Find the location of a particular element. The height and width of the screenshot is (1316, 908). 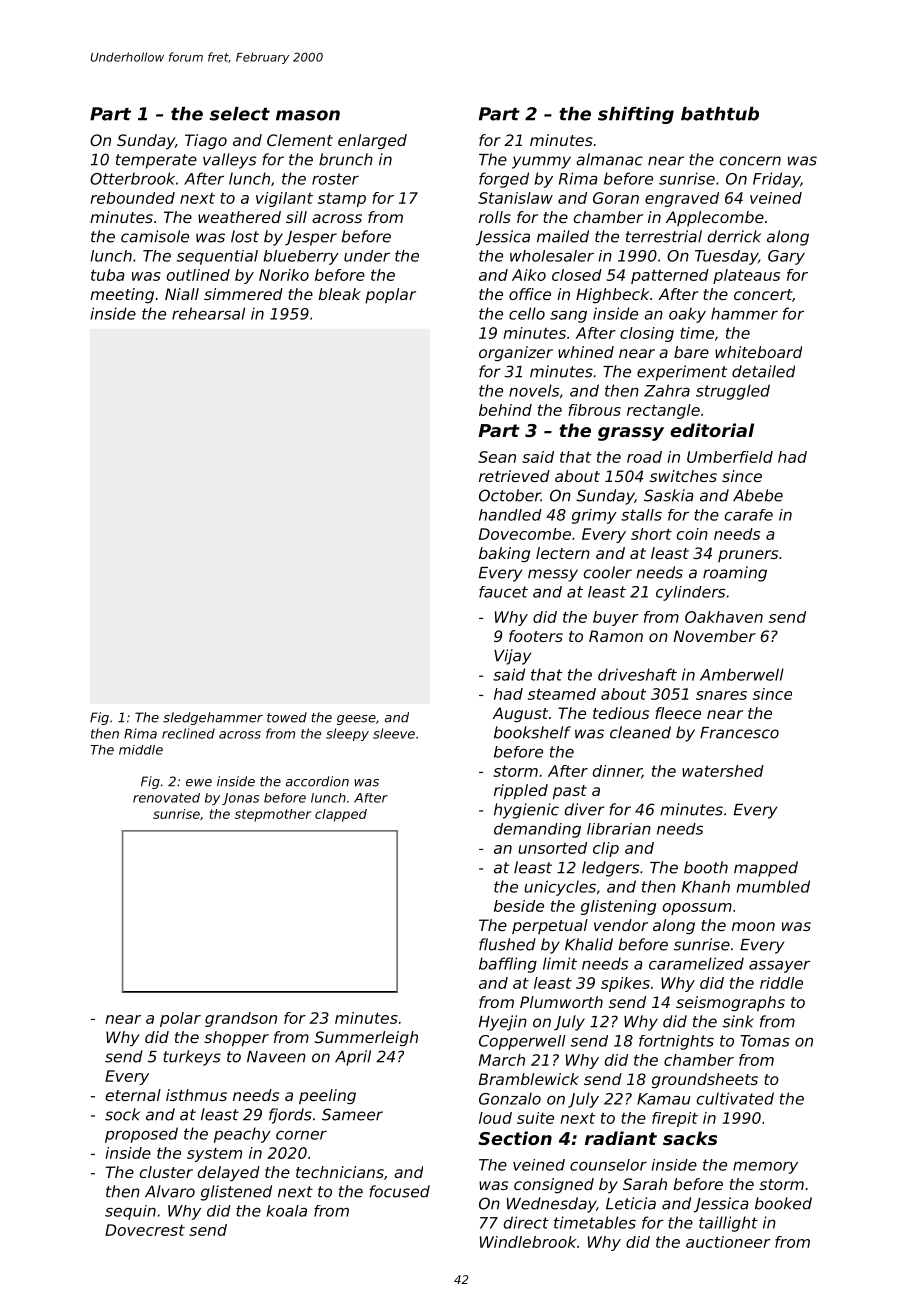

yummy is located at coordinates (541, 162).
